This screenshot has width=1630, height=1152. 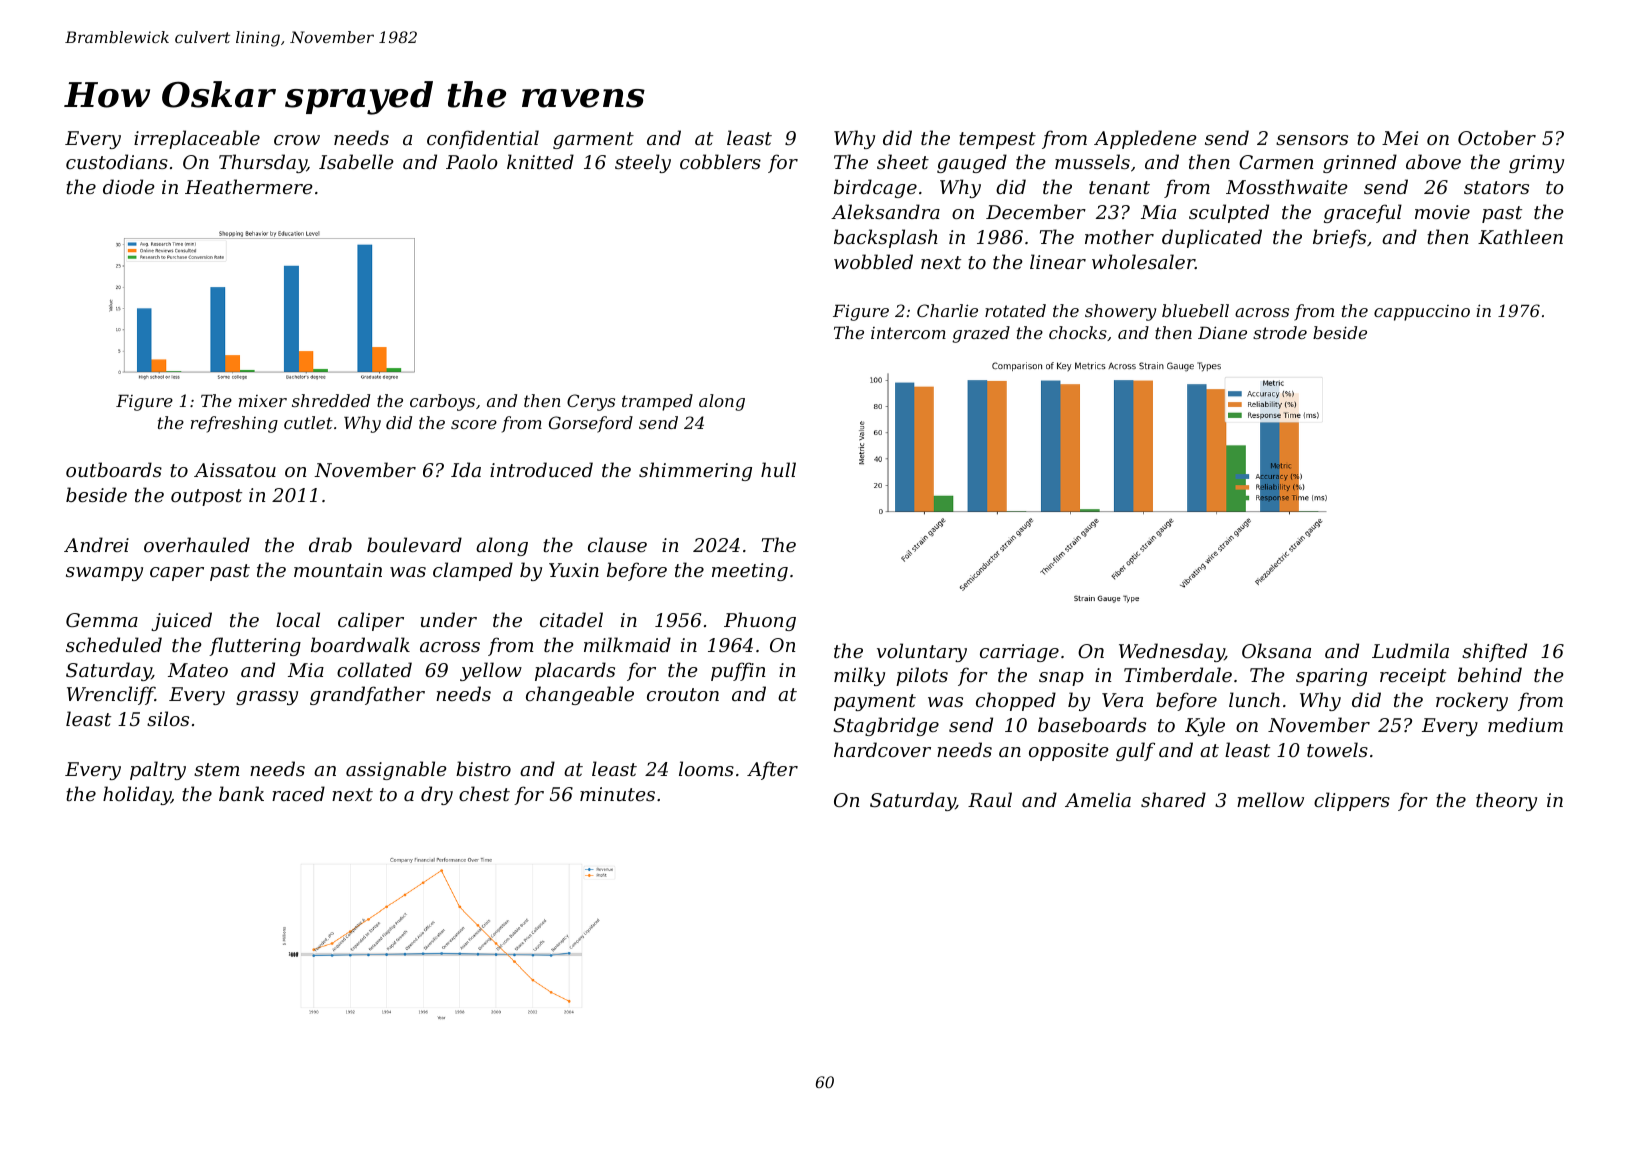 I want to click on Raul, so click(x=990, y=799).
